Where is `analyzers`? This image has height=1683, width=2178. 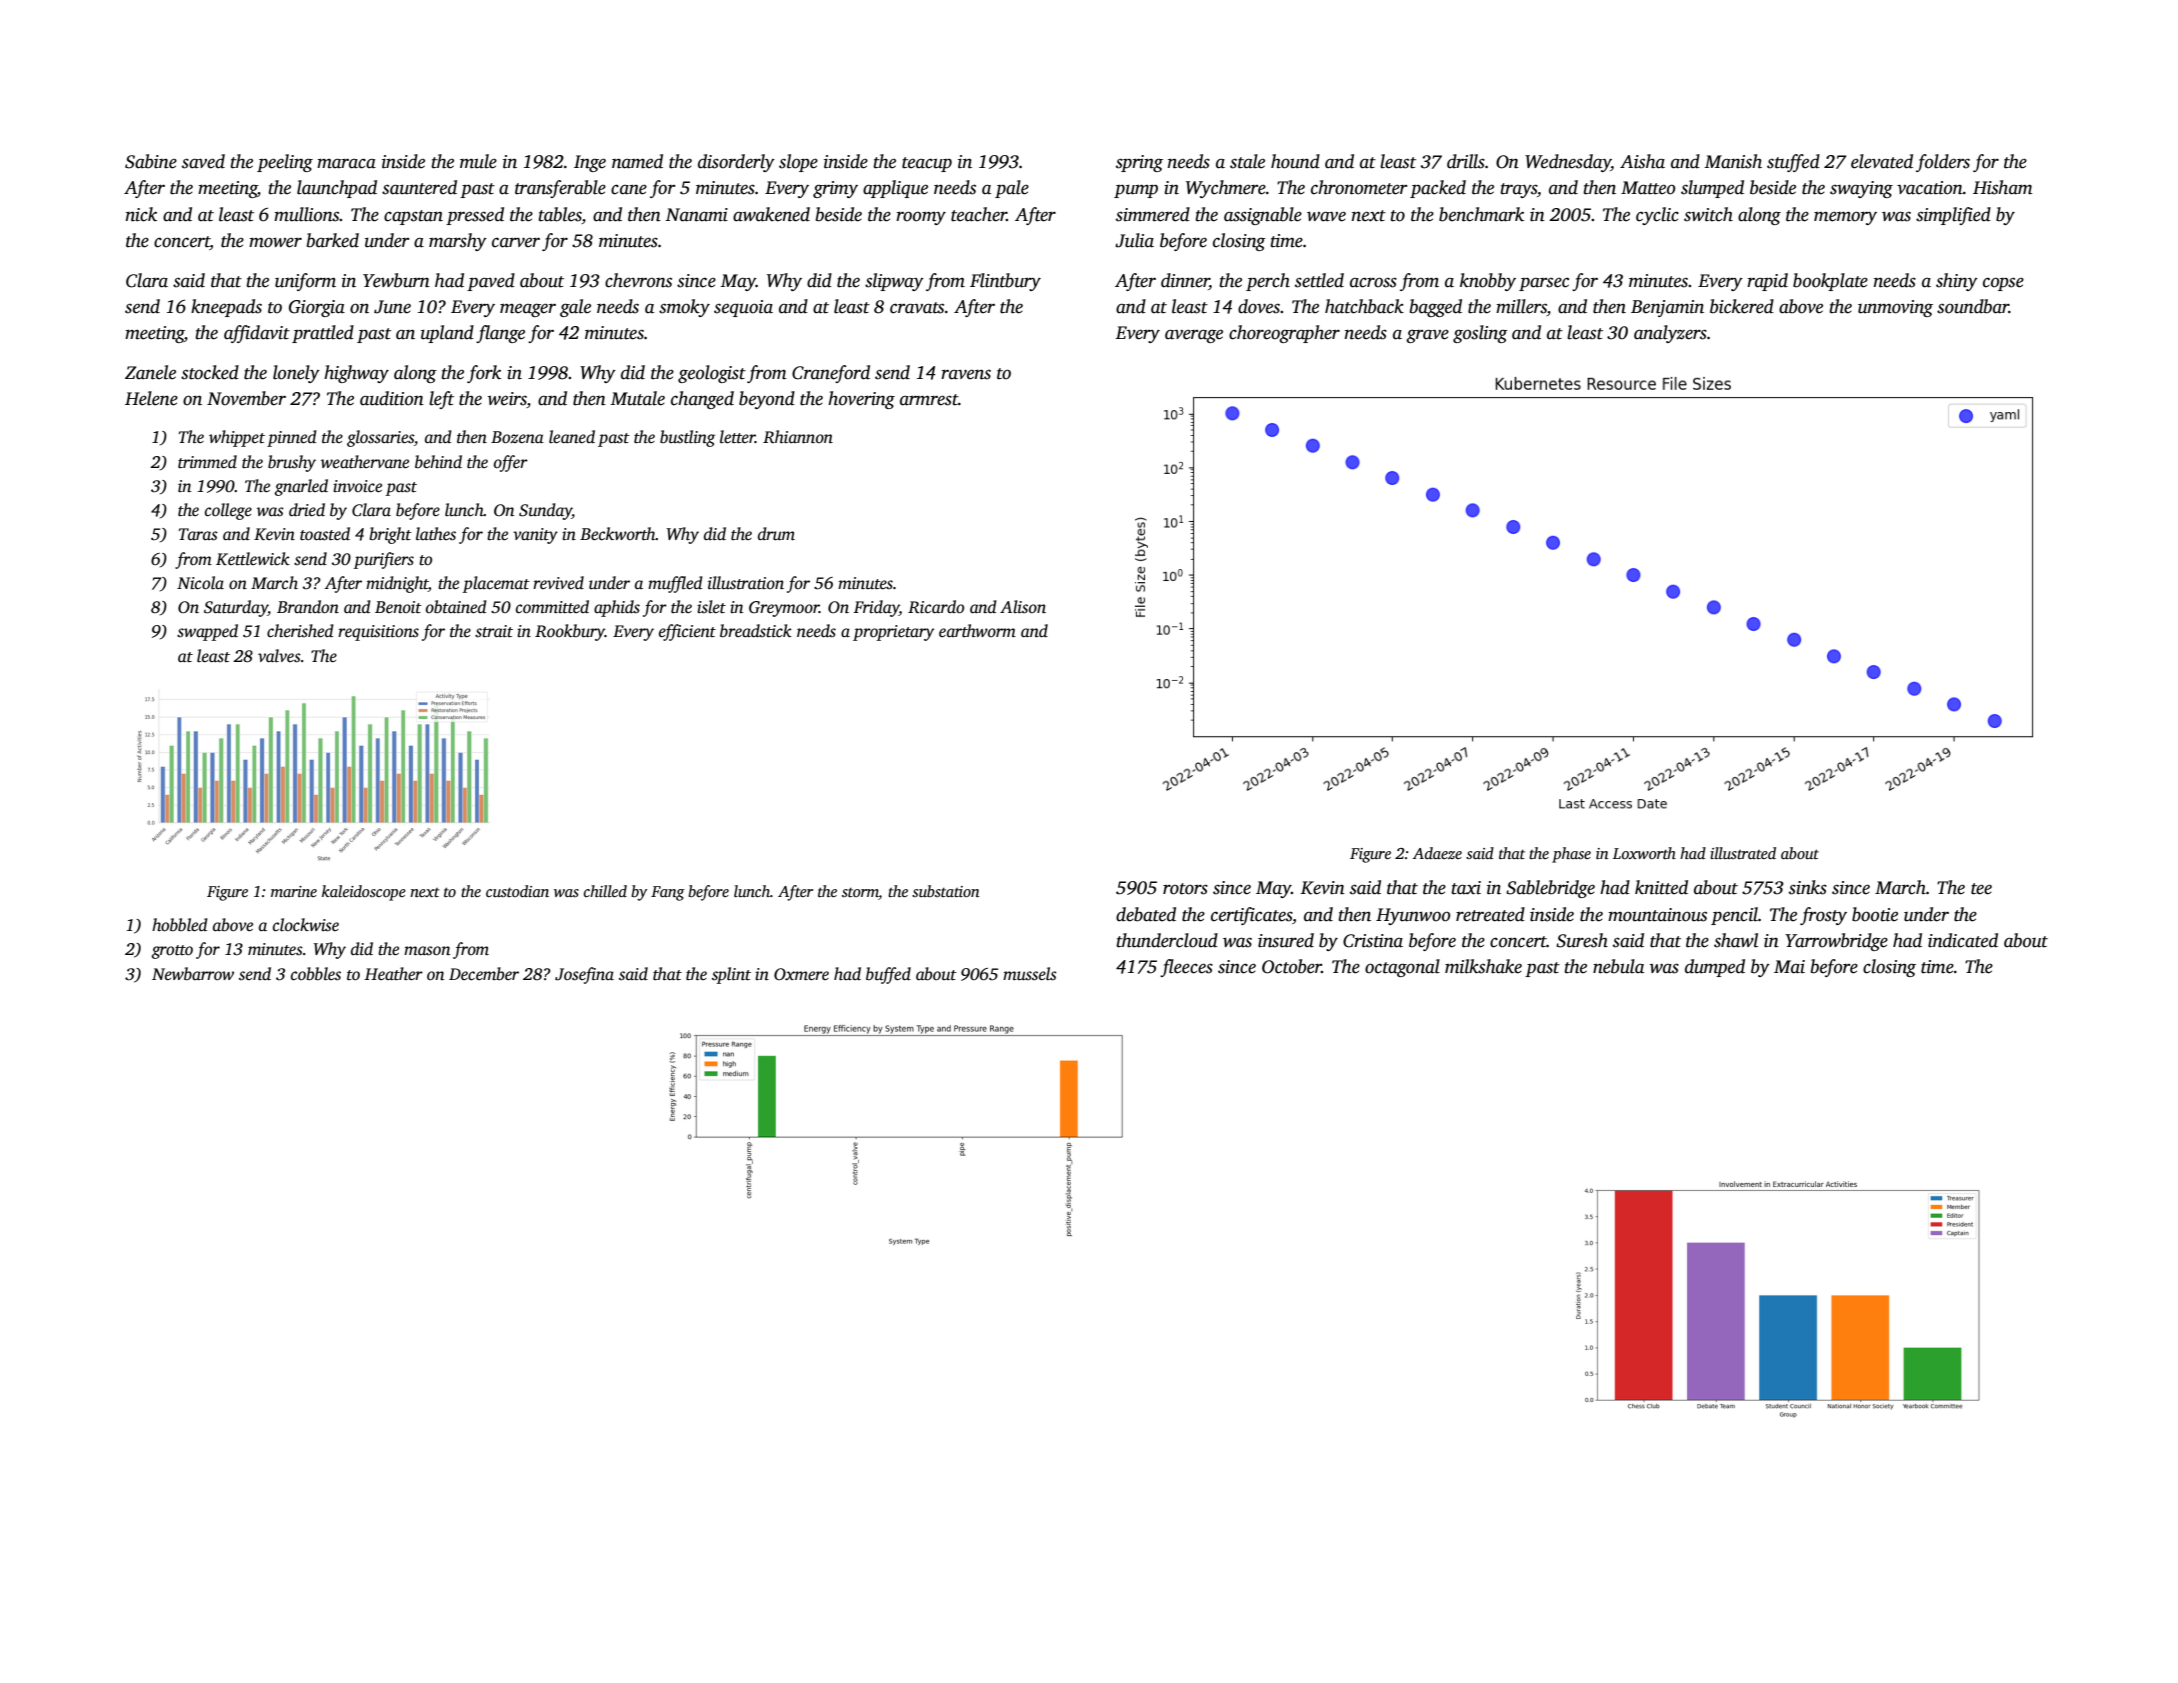 analyzers is located at coordinates (1670, 334).
